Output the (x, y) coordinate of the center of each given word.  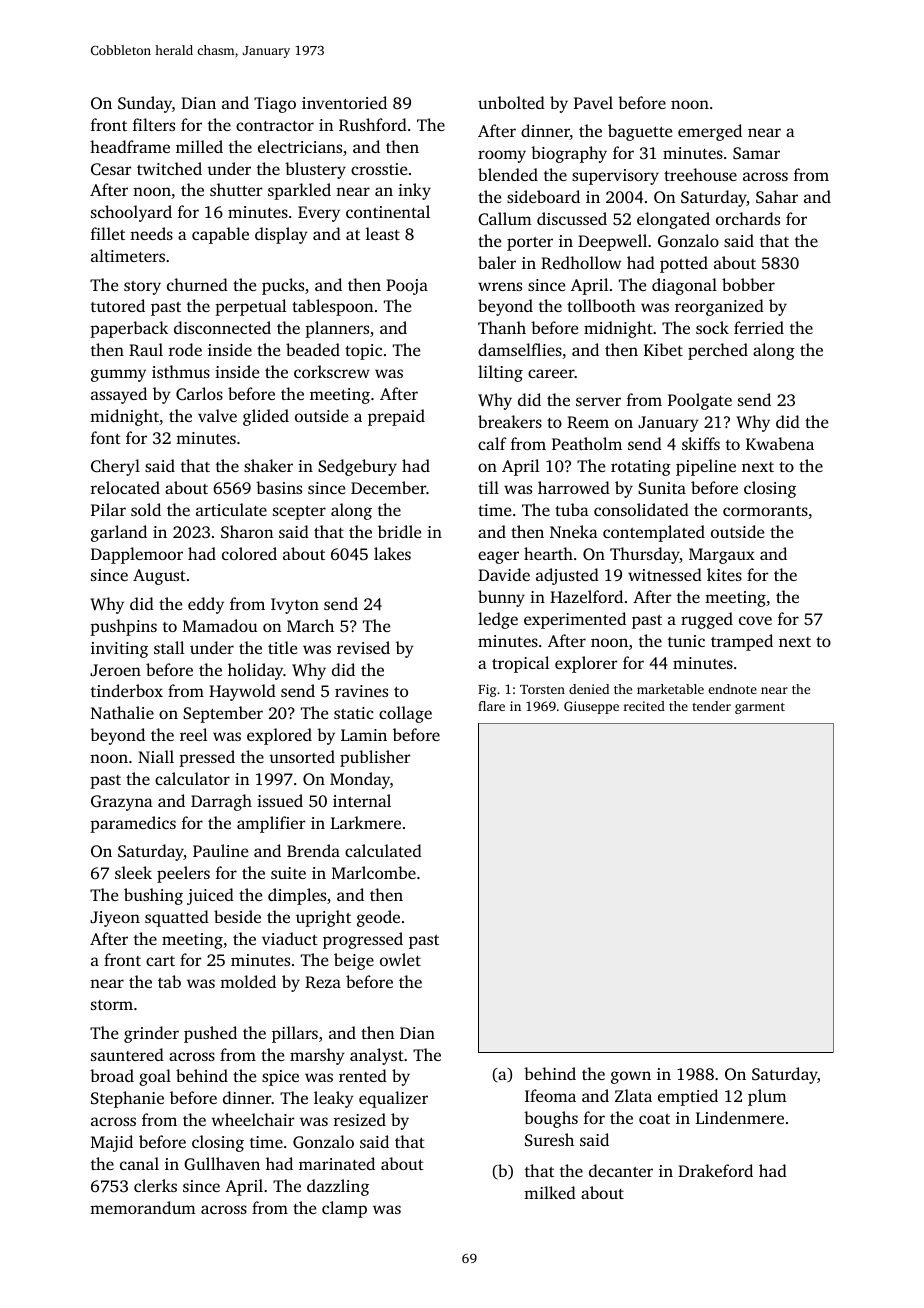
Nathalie (122, 712)
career (551, 373)
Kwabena (780, 443)
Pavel (593, 102)
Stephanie (127, 1099)
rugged (707, 620)
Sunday (145, 104)
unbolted (511, 102)
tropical (520, 664)
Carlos (199, 394)
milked (550, 1192)
